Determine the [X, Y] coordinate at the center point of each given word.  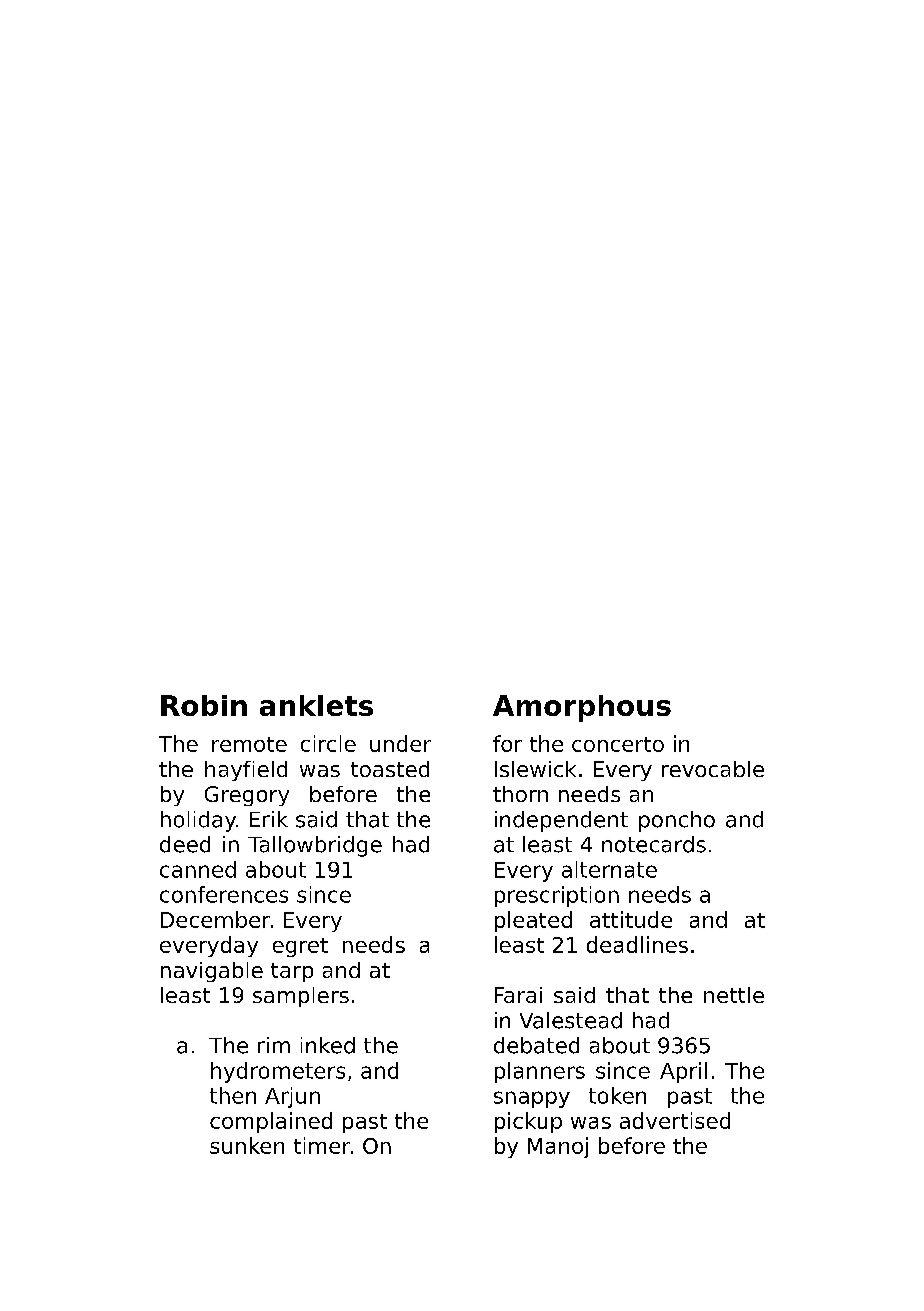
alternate [609, 869]
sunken [247, 1145]
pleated [533, 921]
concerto [618, 744]
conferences [224, 894]
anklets [316, 705]
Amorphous [582, 708]
